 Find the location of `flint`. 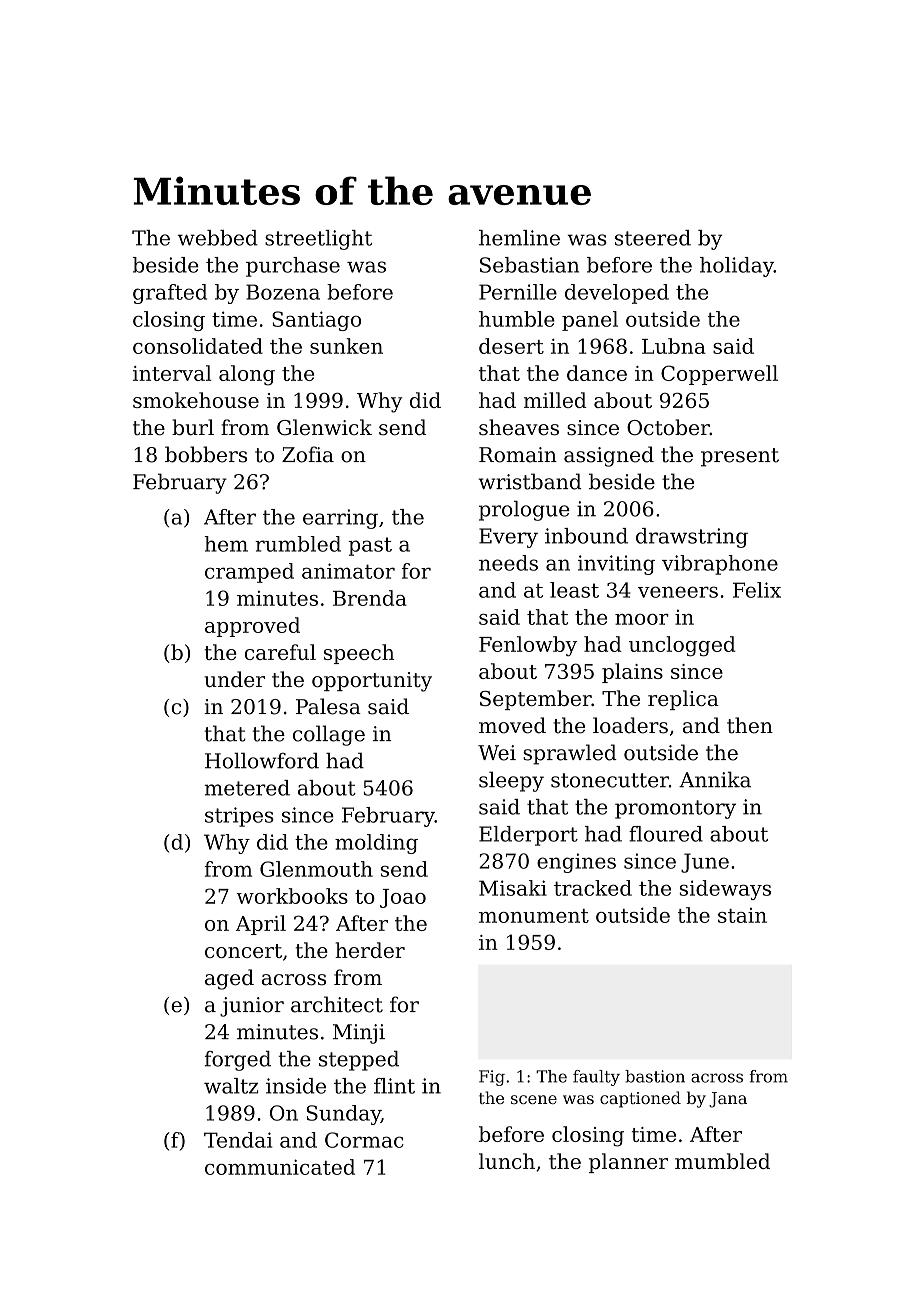

flint is located at coordinates (394, 1086).
